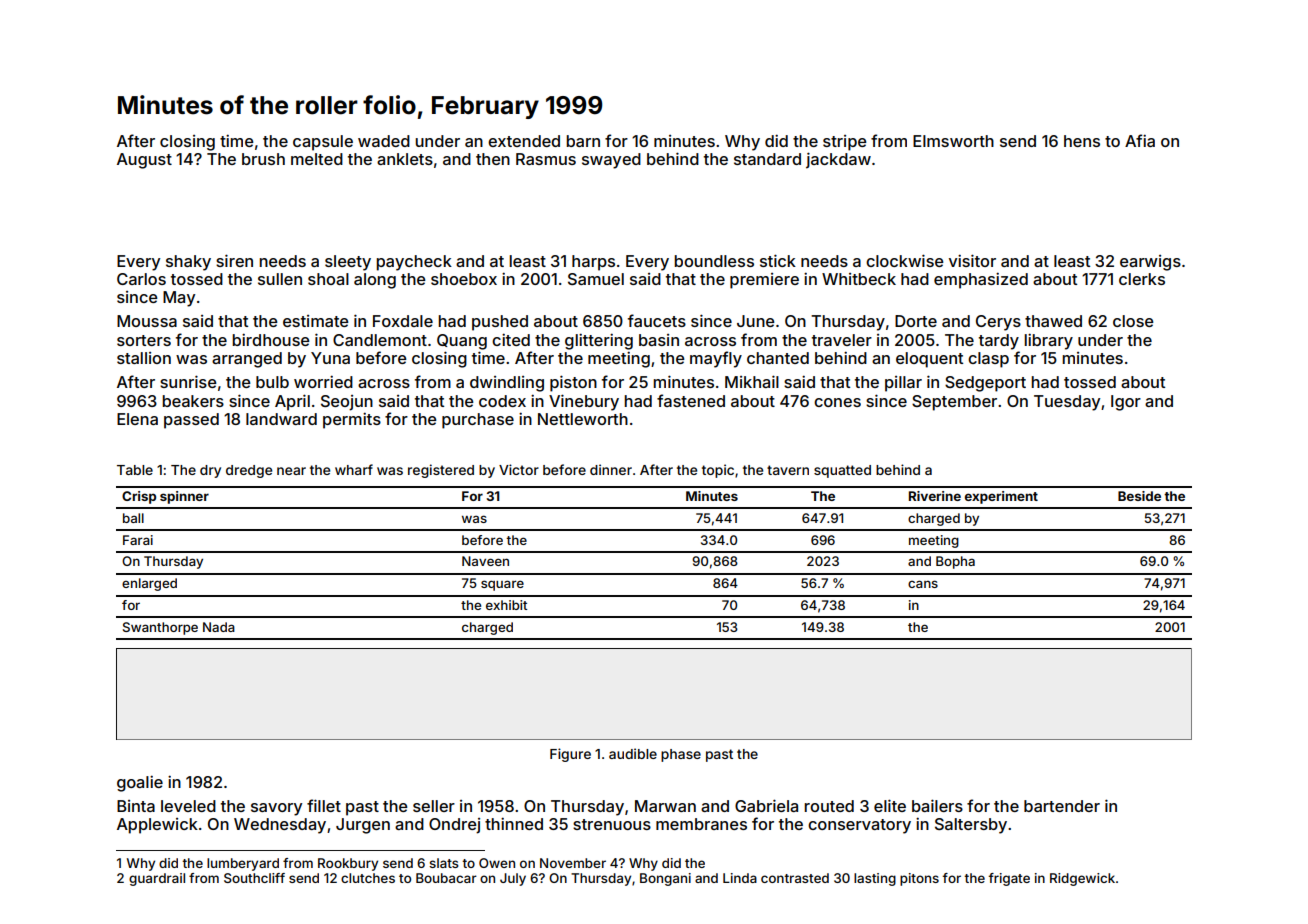  Describe the element at coordinates (972, 260) in the screenshot. I see `visitor` at that location.
